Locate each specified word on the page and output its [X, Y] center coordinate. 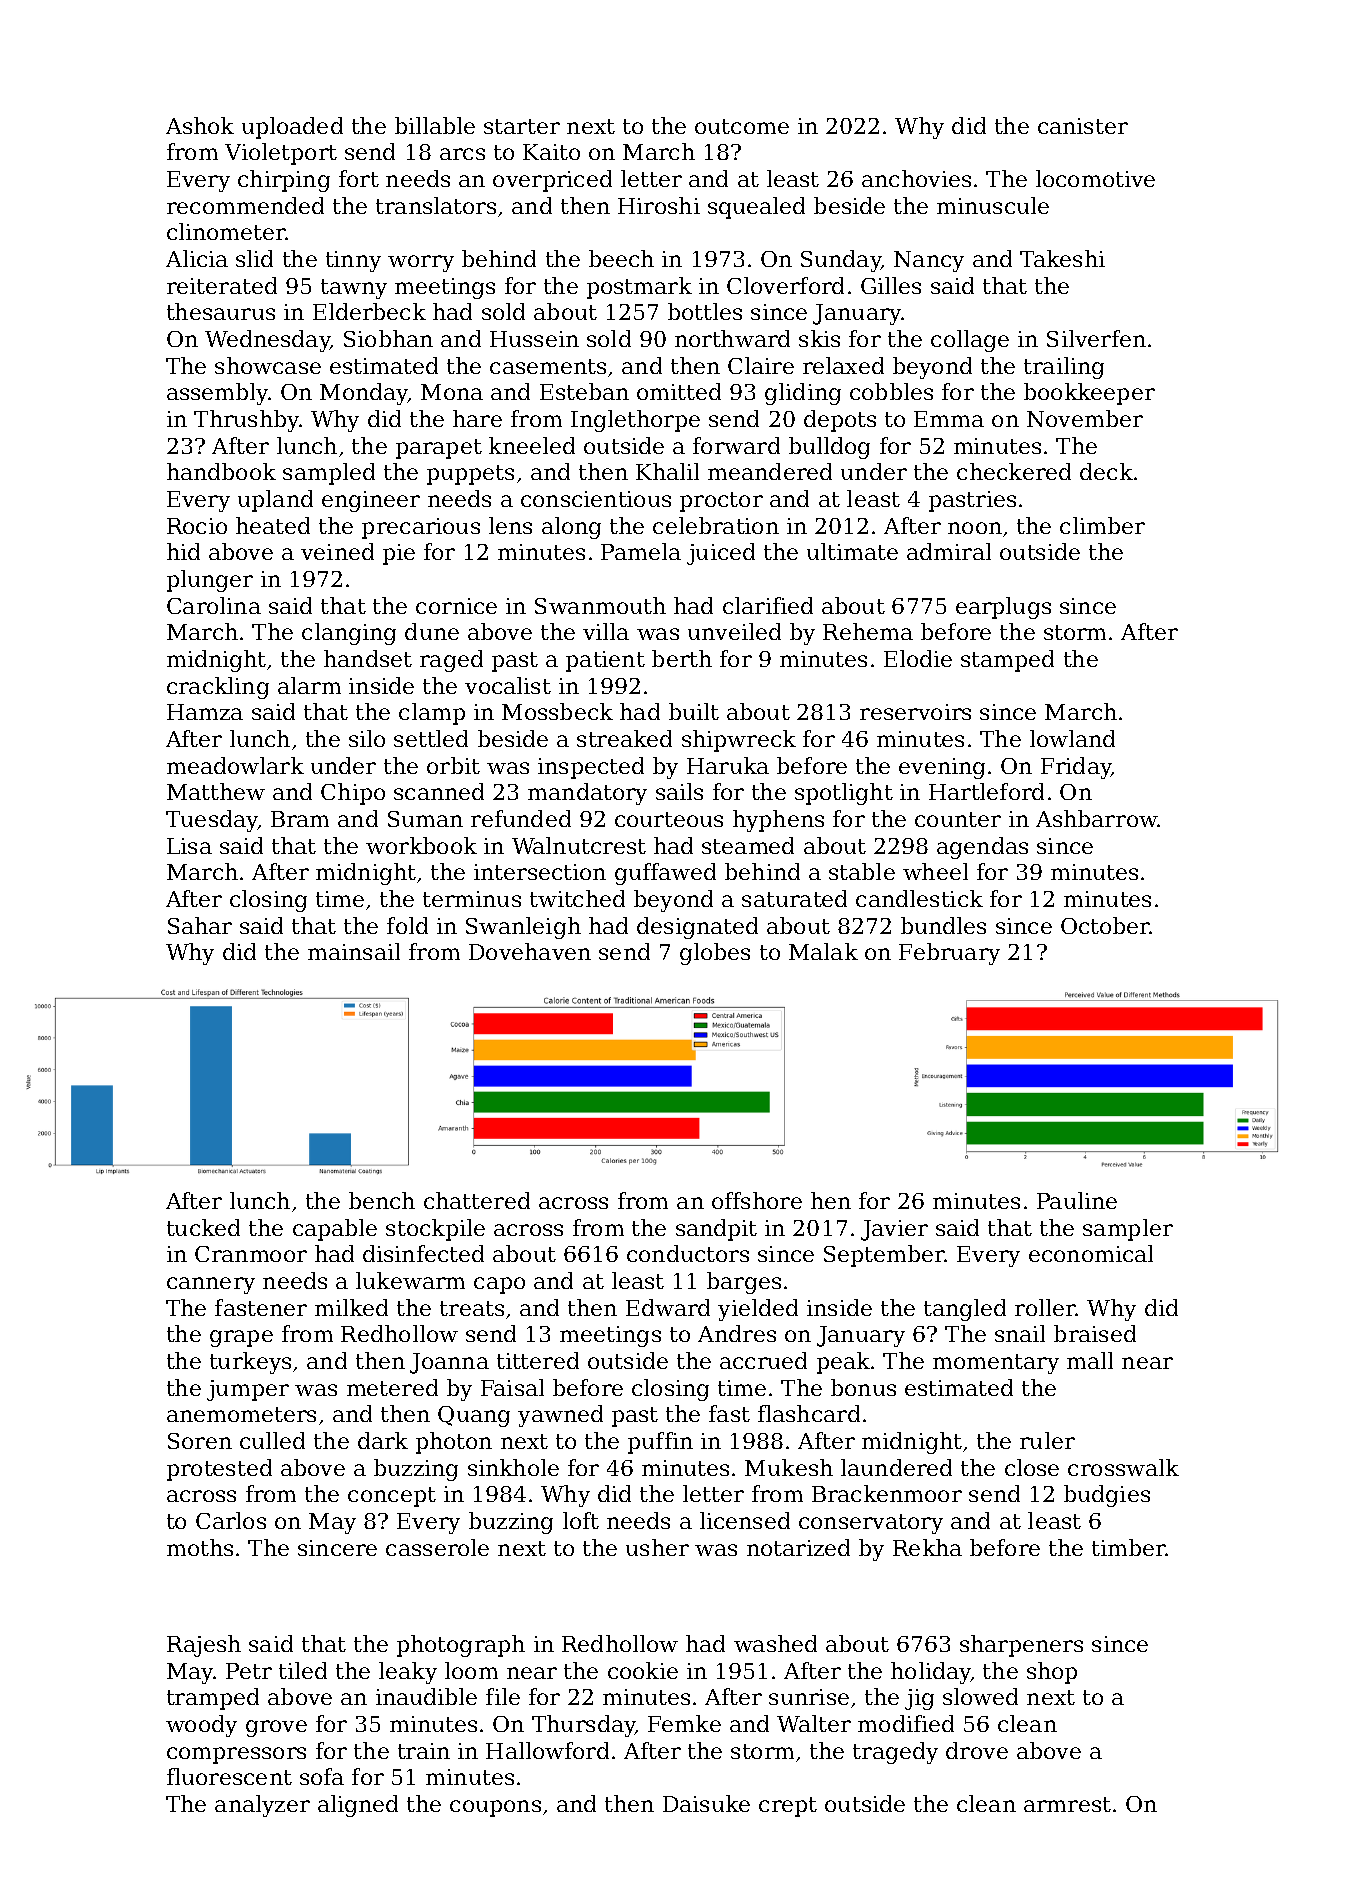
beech [621, 258]
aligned [358, 1806]
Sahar [200, 925]
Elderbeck [369, 311]
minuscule [993, 205]
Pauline [1077, 1200]
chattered [477, 1200]
